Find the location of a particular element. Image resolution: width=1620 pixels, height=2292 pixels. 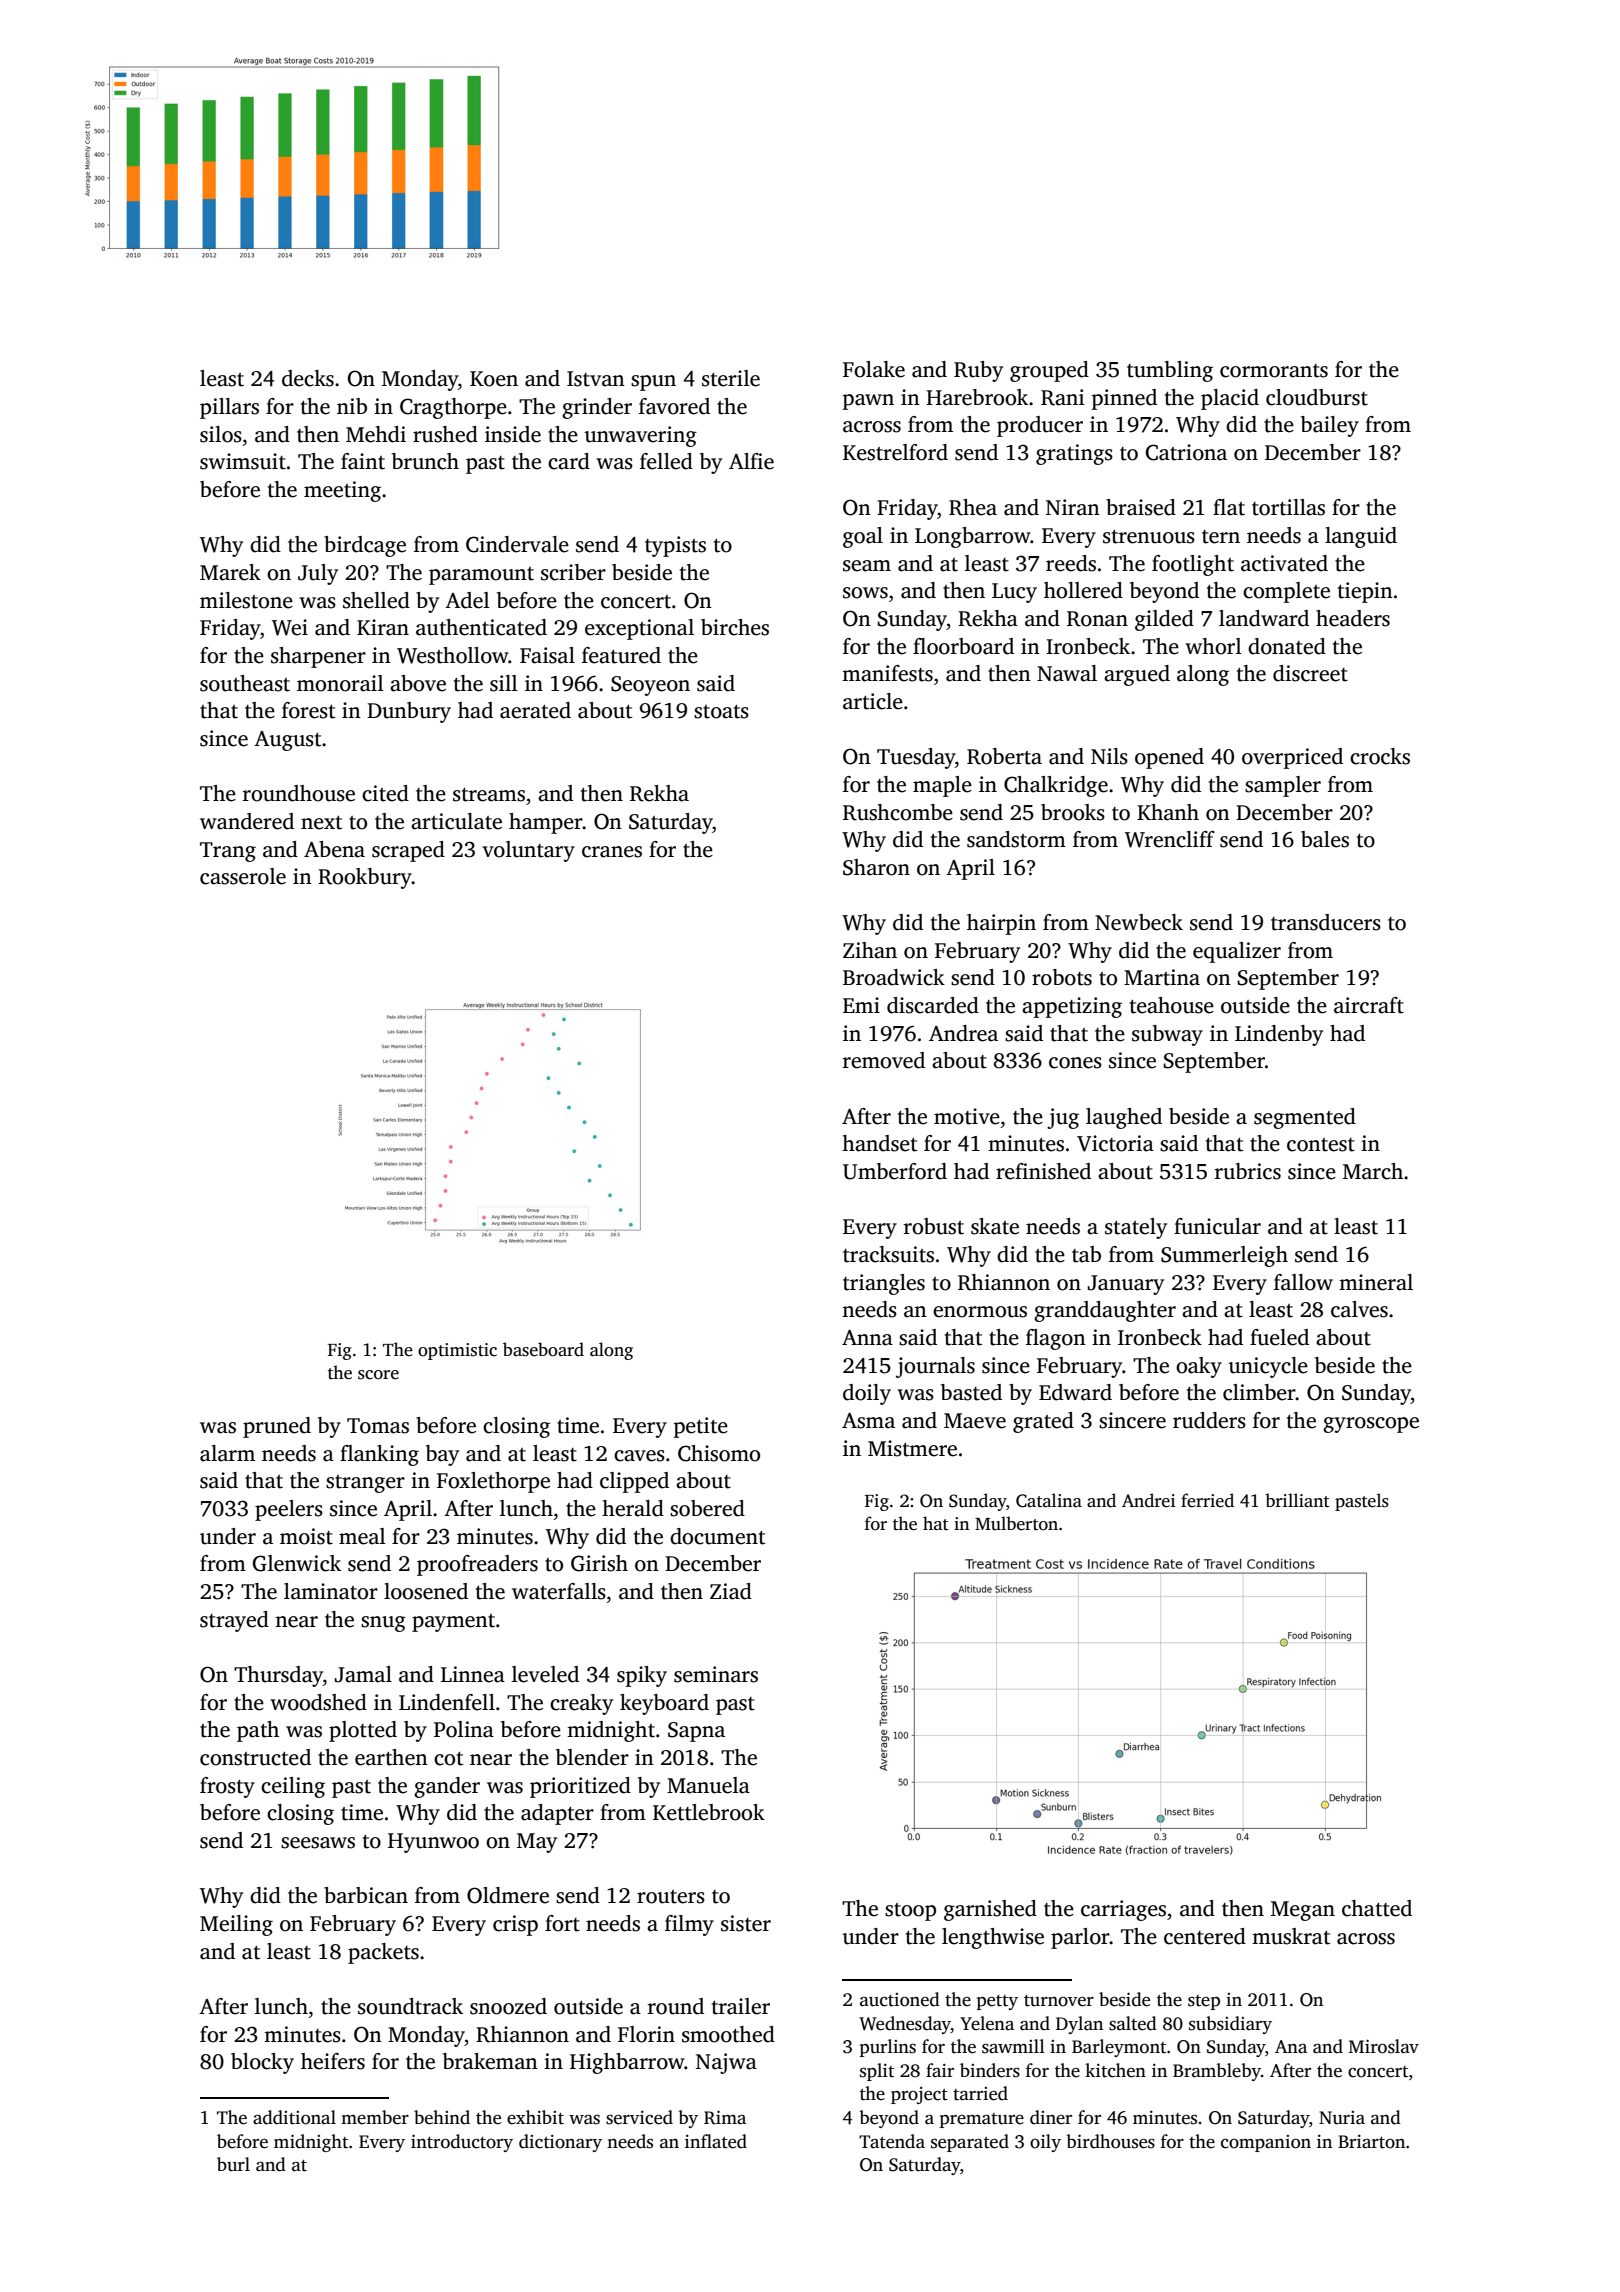

dictionary is located at coordinates (560, 2143).
